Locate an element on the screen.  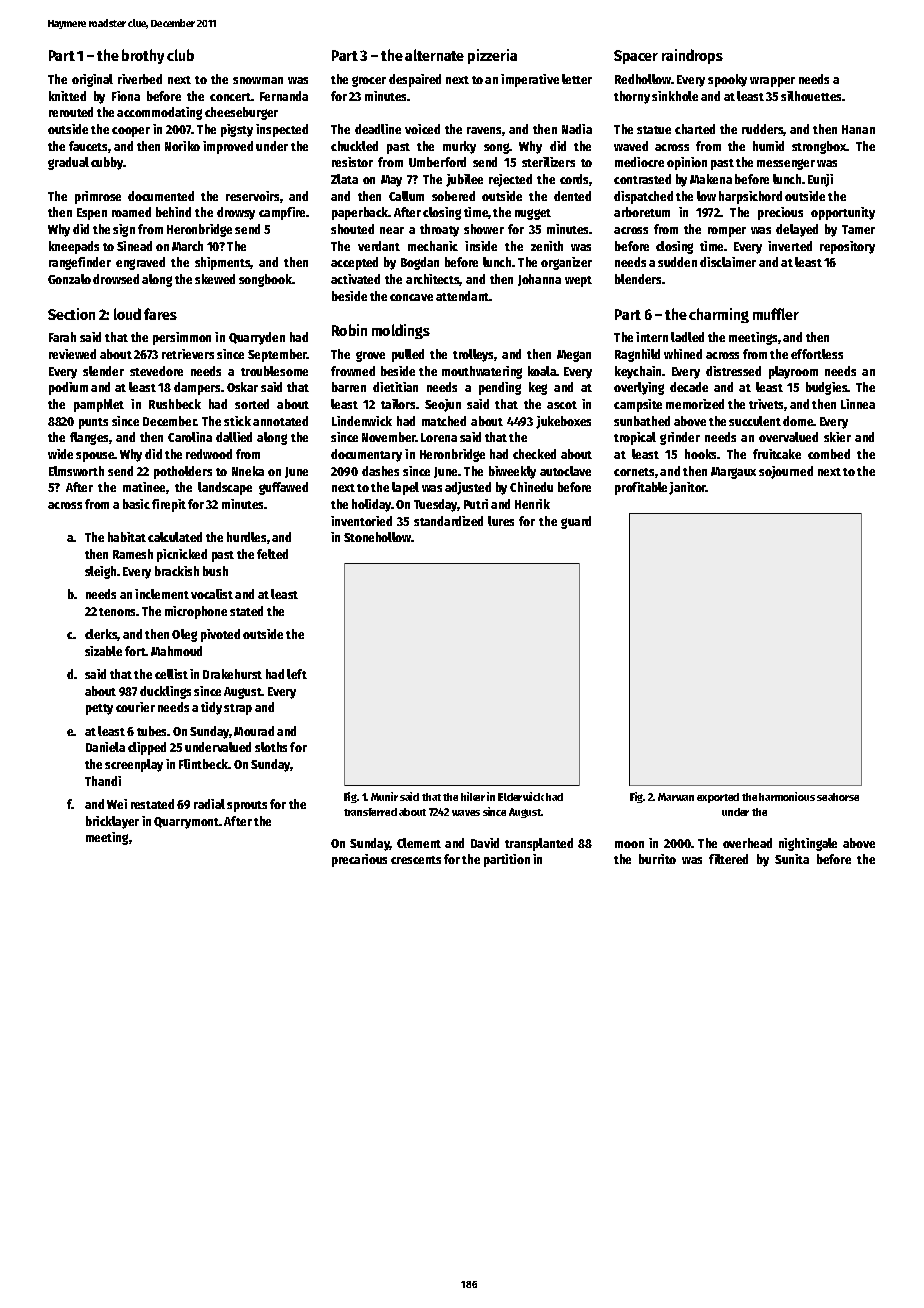
lures is located at coordinates (501, 521).
